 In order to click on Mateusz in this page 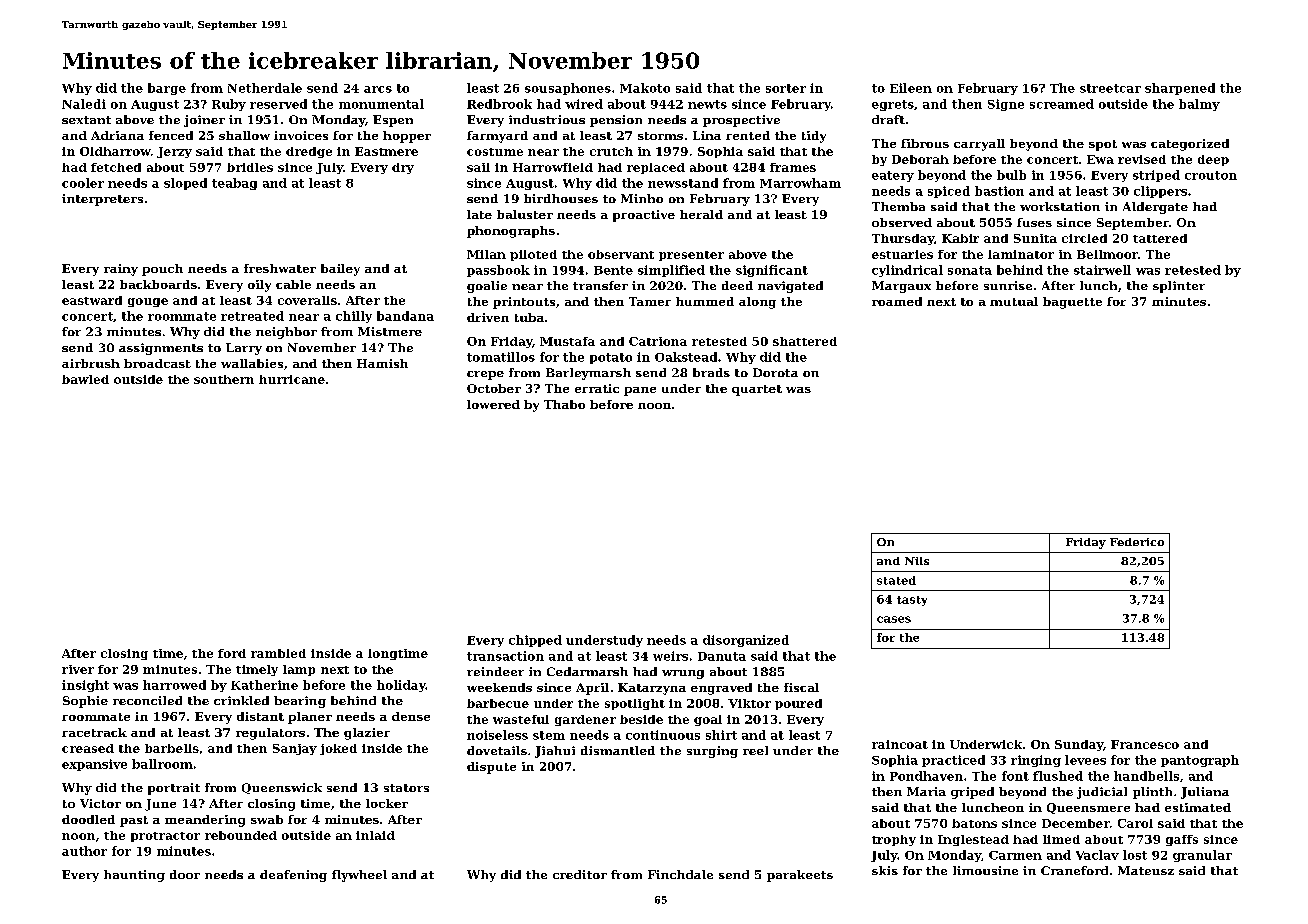, I will do `click(1146, 870)`.
